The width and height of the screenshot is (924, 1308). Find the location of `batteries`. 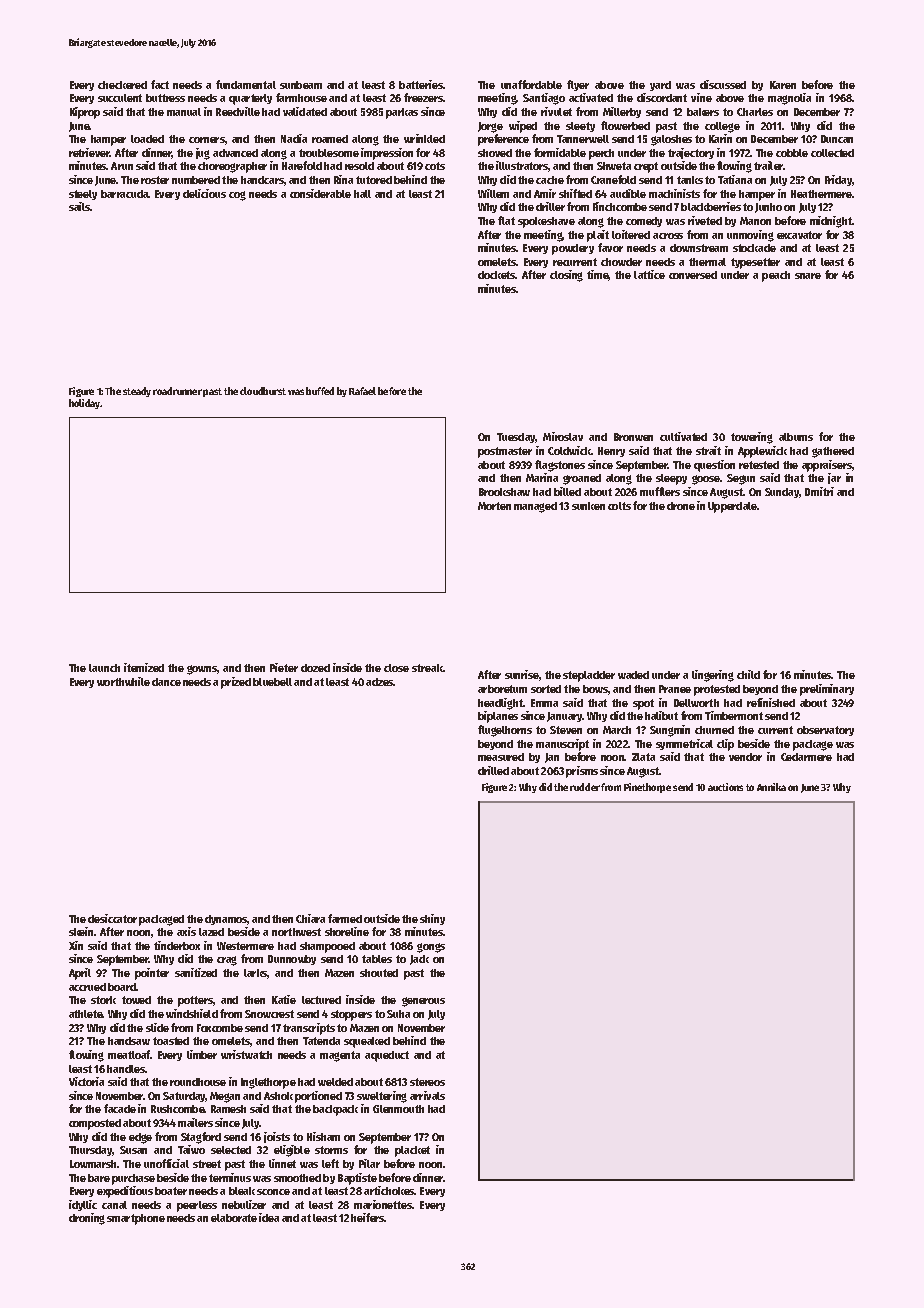

batteries is located at coordinates (421, 84).
